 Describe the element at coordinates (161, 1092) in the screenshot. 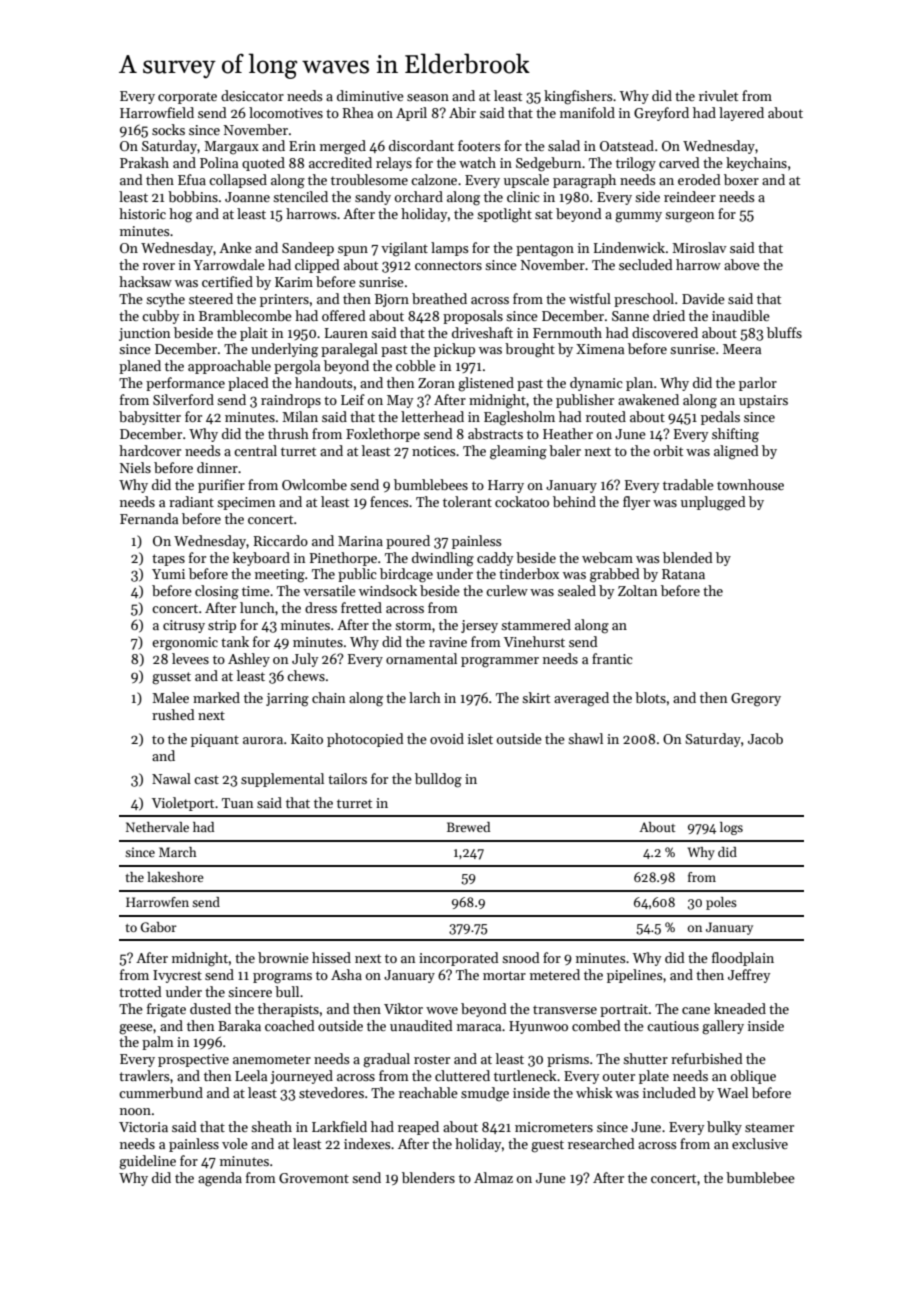

I see `cummerbund` at that location.
